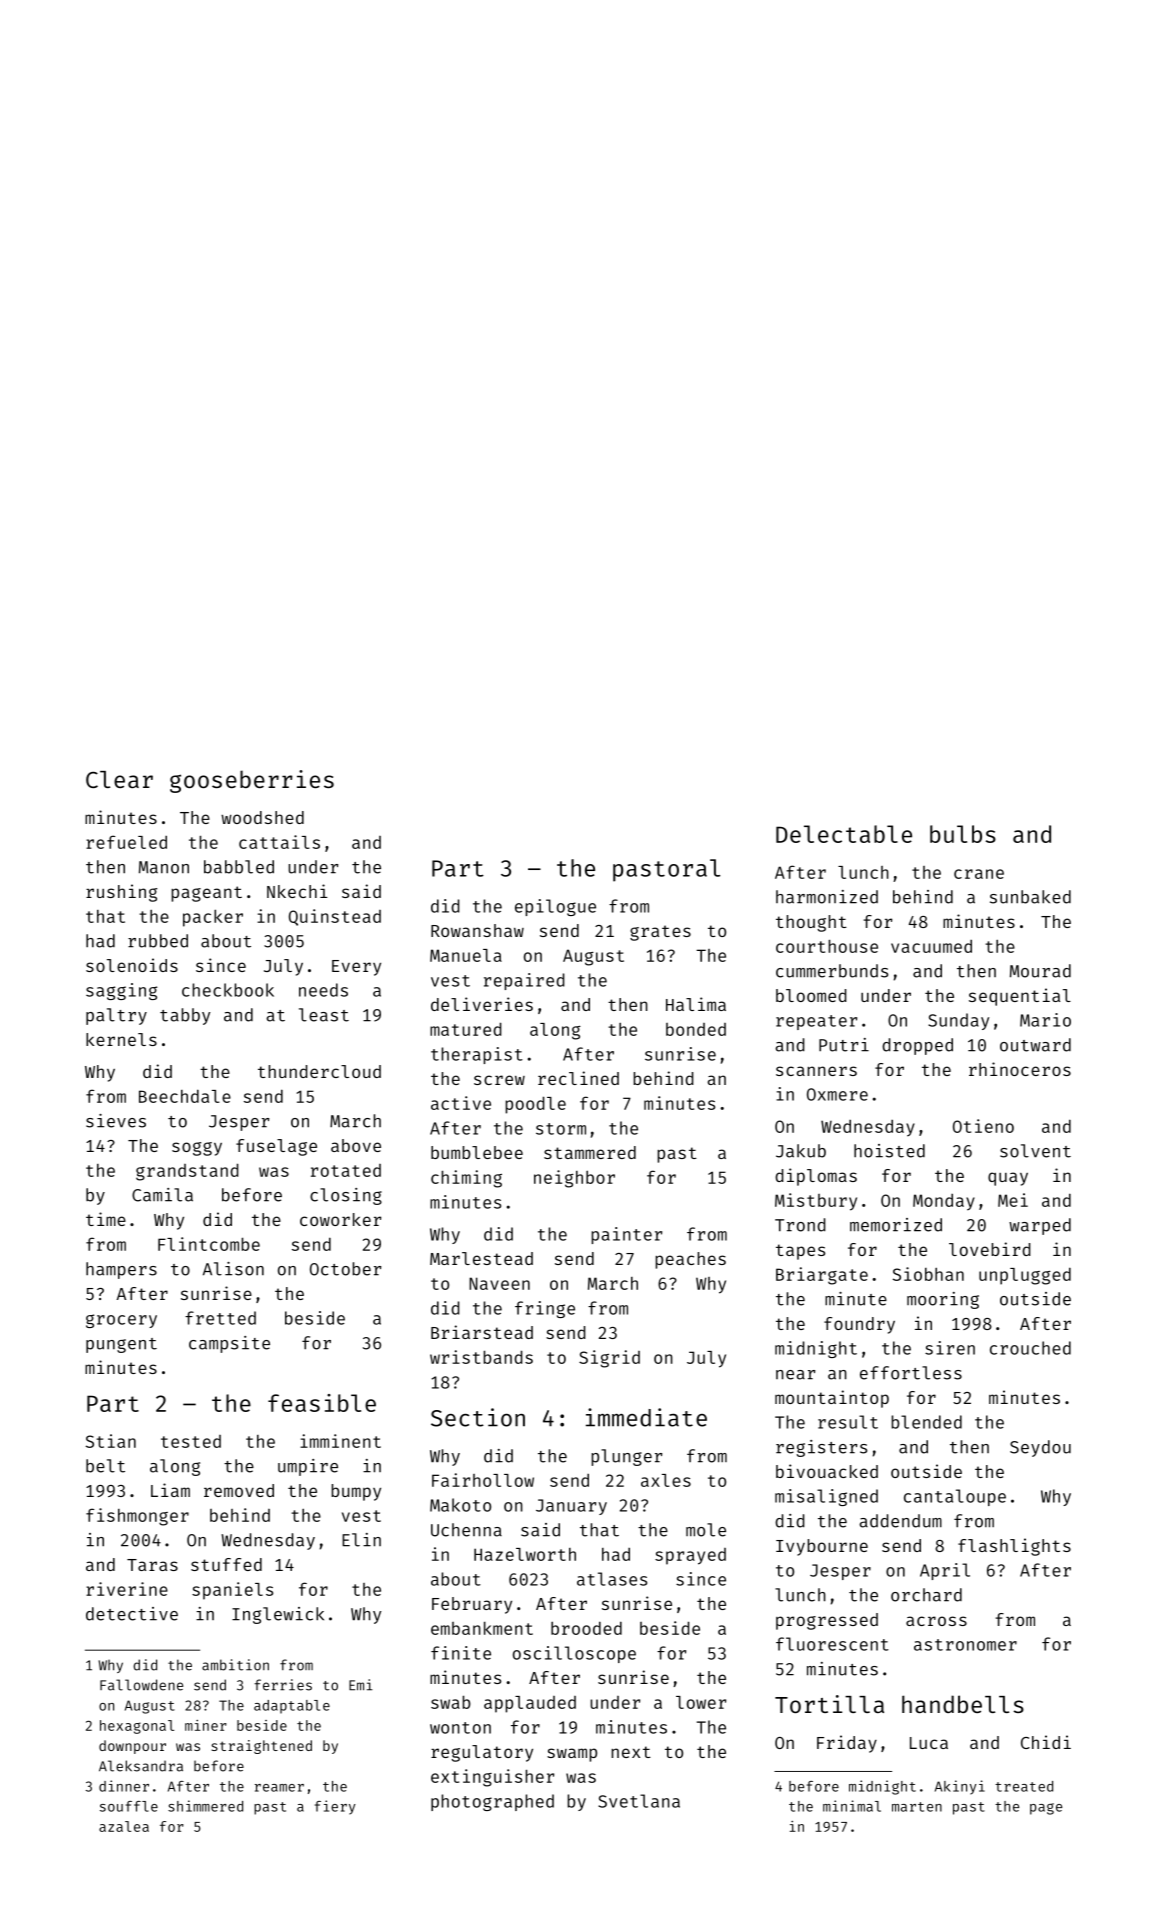 Image resolution: width=1157 pixels, height=1906 pixels. I want to click on Delectable, so click(844, 834).
